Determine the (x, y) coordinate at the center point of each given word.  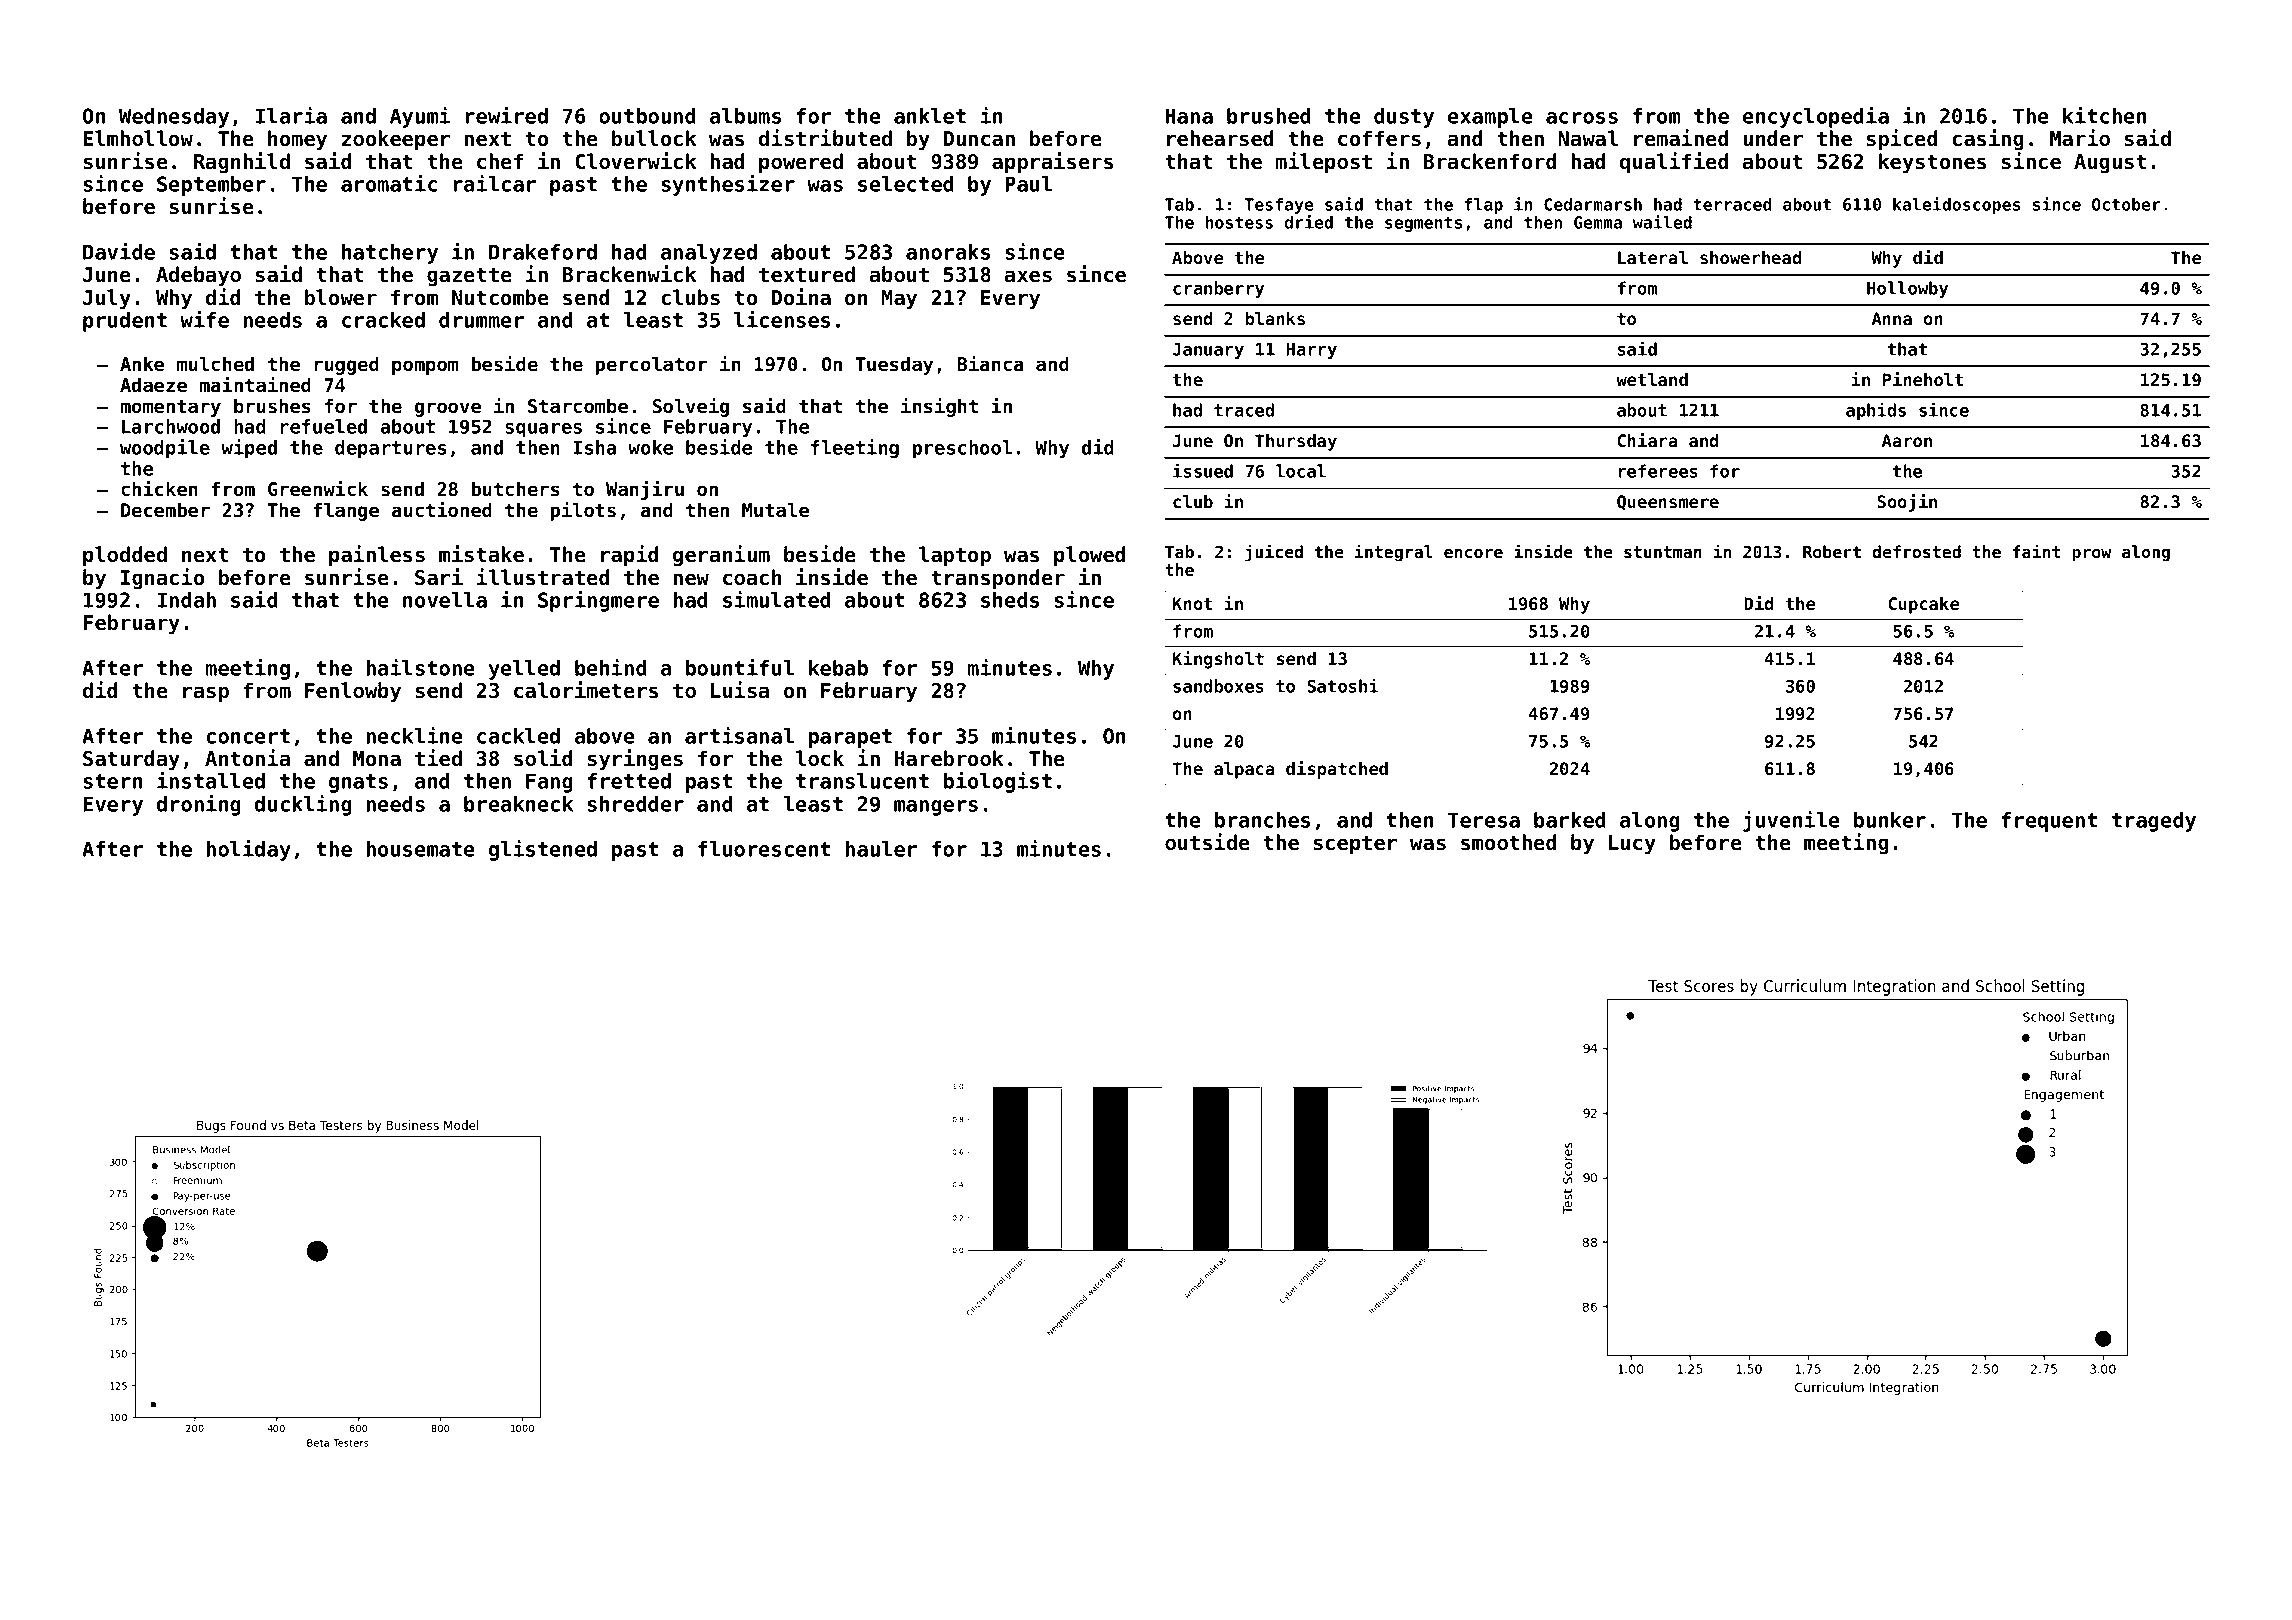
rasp (206, 694)
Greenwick (318, 488)
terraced (1732, 204)
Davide (119, 251)
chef (500, 161)
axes (1028, 276)
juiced (1274, 553)
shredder (635, 804)
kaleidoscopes (1956, 205)
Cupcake (1924, 605)
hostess (1239, 222)
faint (2036, 551)
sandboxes (1218, 686)
